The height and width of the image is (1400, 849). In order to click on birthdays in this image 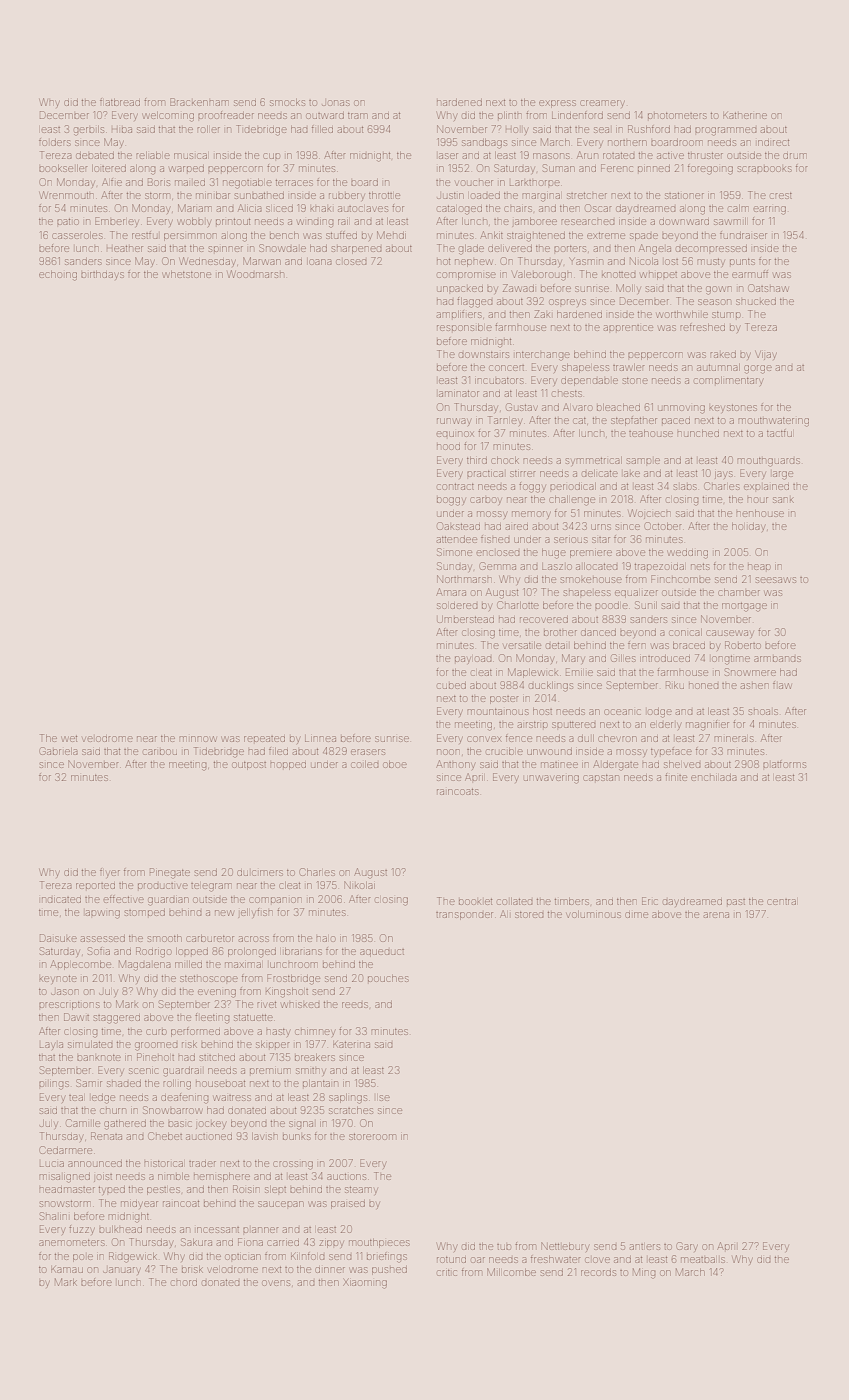, I will do `click(102, 275)`.
